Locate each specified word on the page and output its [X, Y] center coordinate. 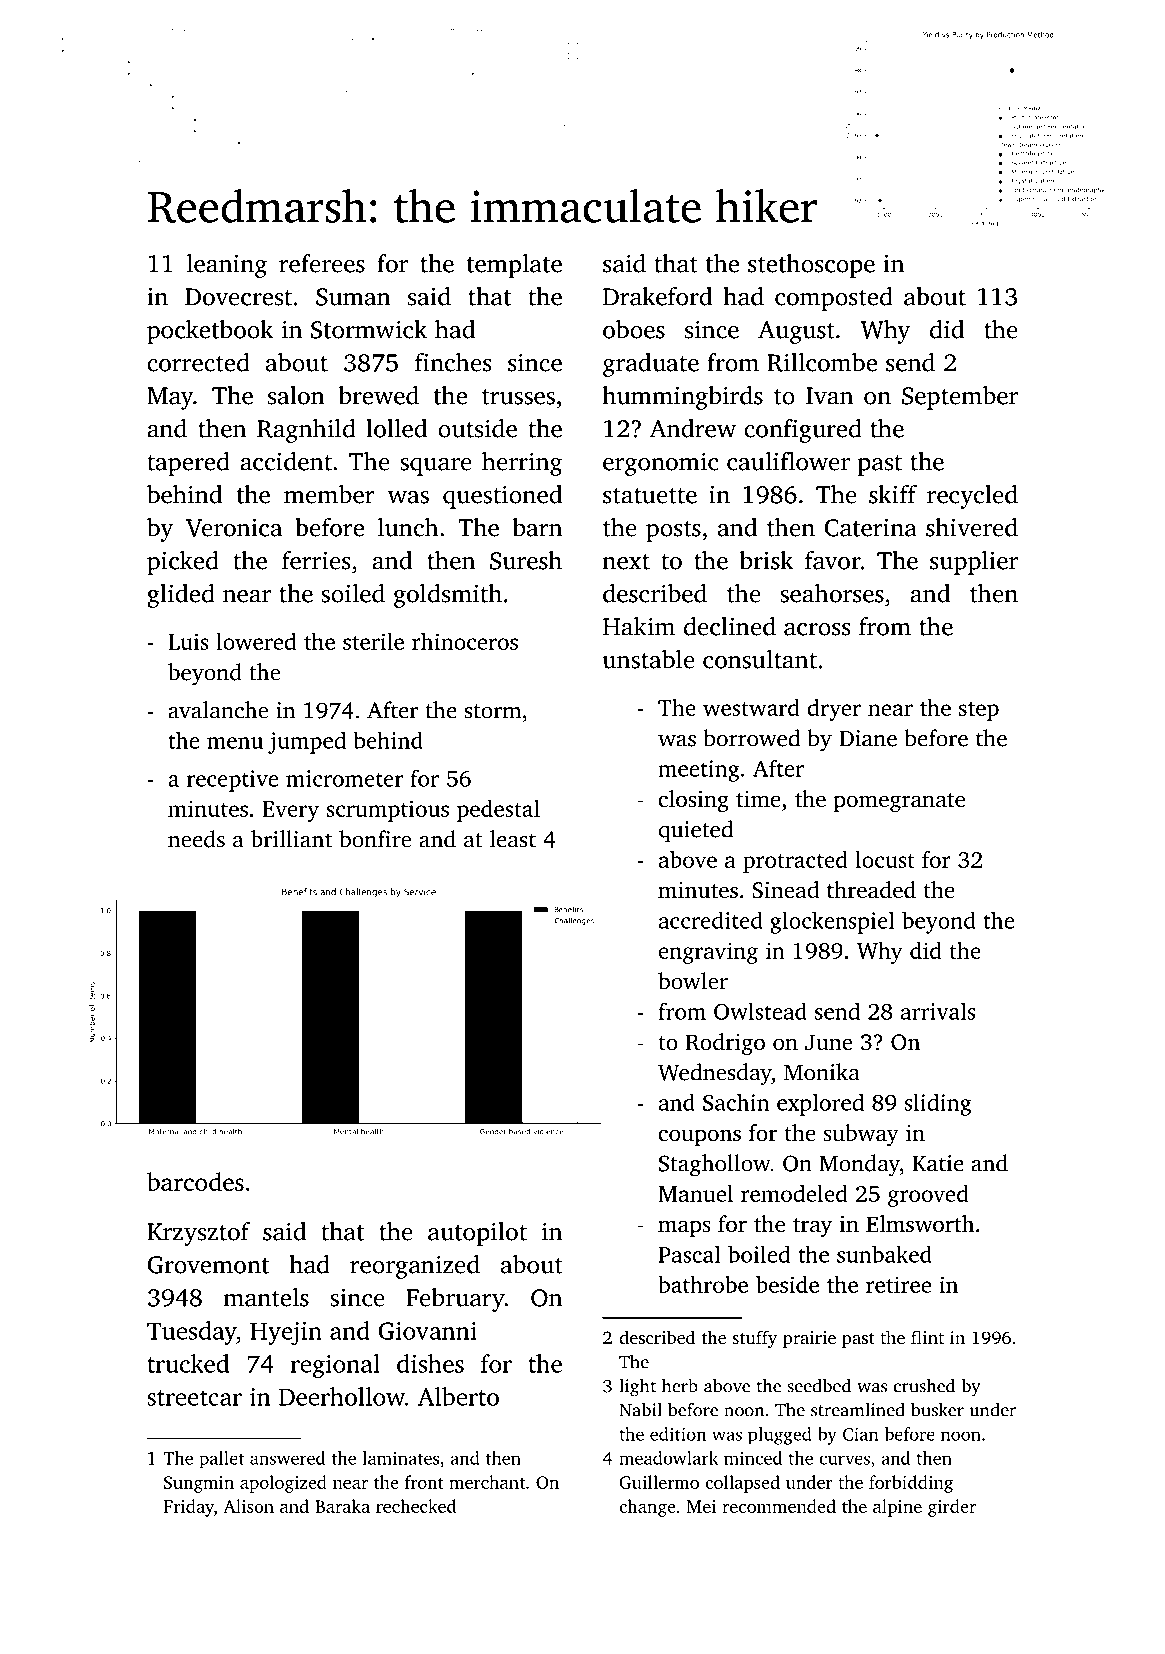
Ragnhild [306, 431]
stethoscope [811, 266]
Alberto [458, 1396]
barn [537, 527]
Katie [938, 1163]
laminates [400, 1458]
